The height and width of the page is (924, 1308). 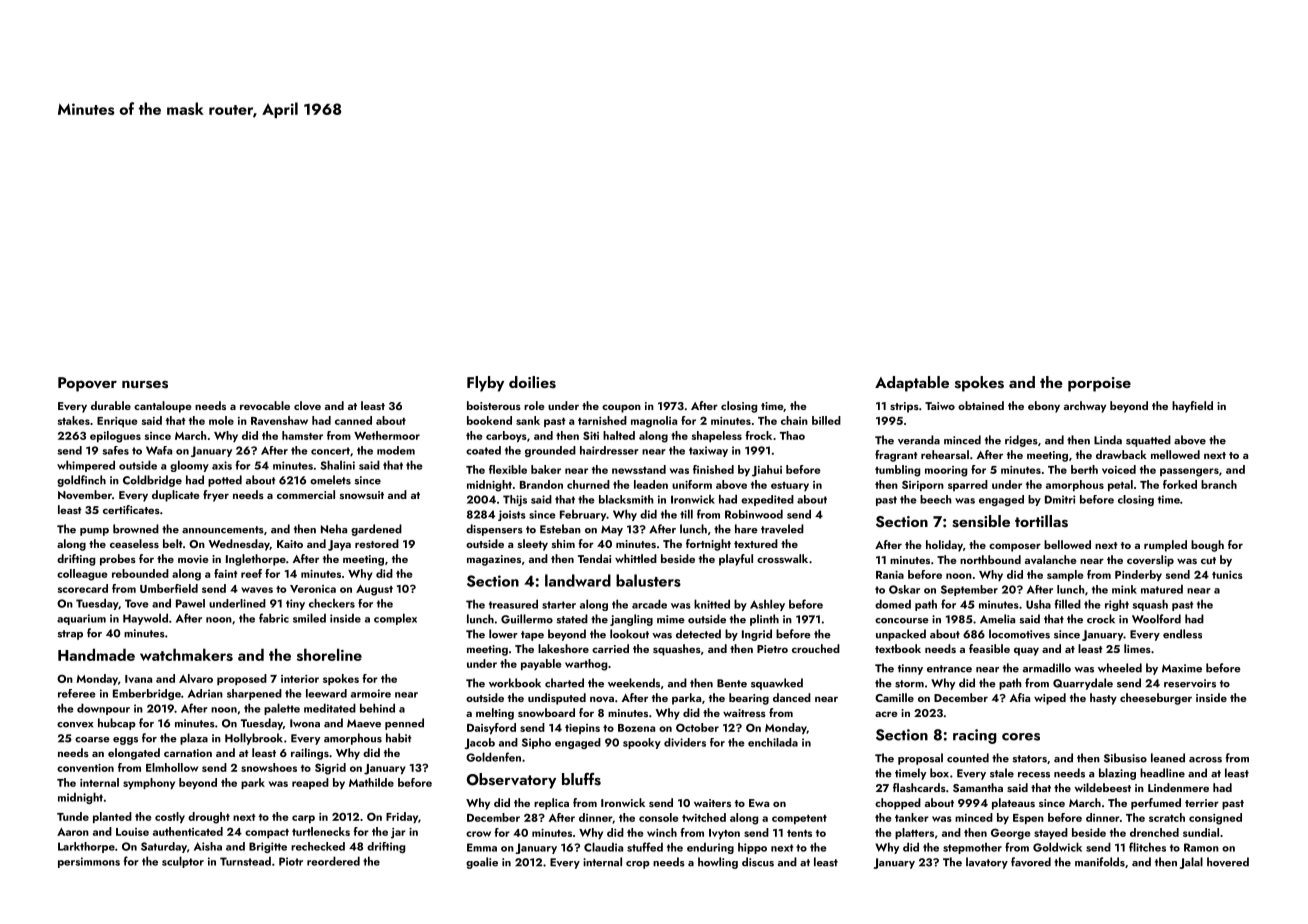 What do you see at coordinates (1099, 384) in the page?
I see `porpoise` at bounding box center [1099, 384].
